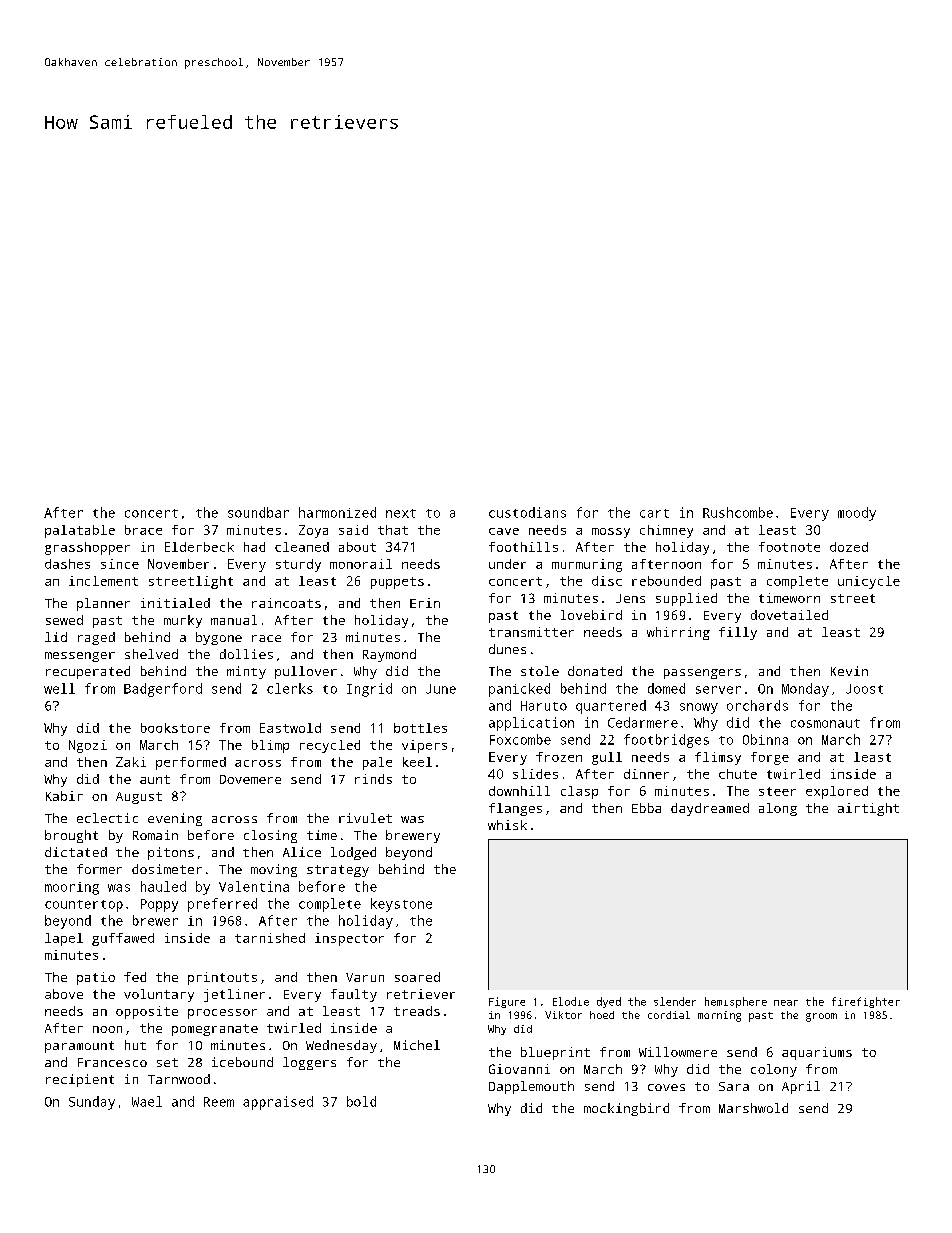 The width and height of the page is (952, 1233). Describe the element at coordinates (353, 530) in the page. I see `said` at that location.
